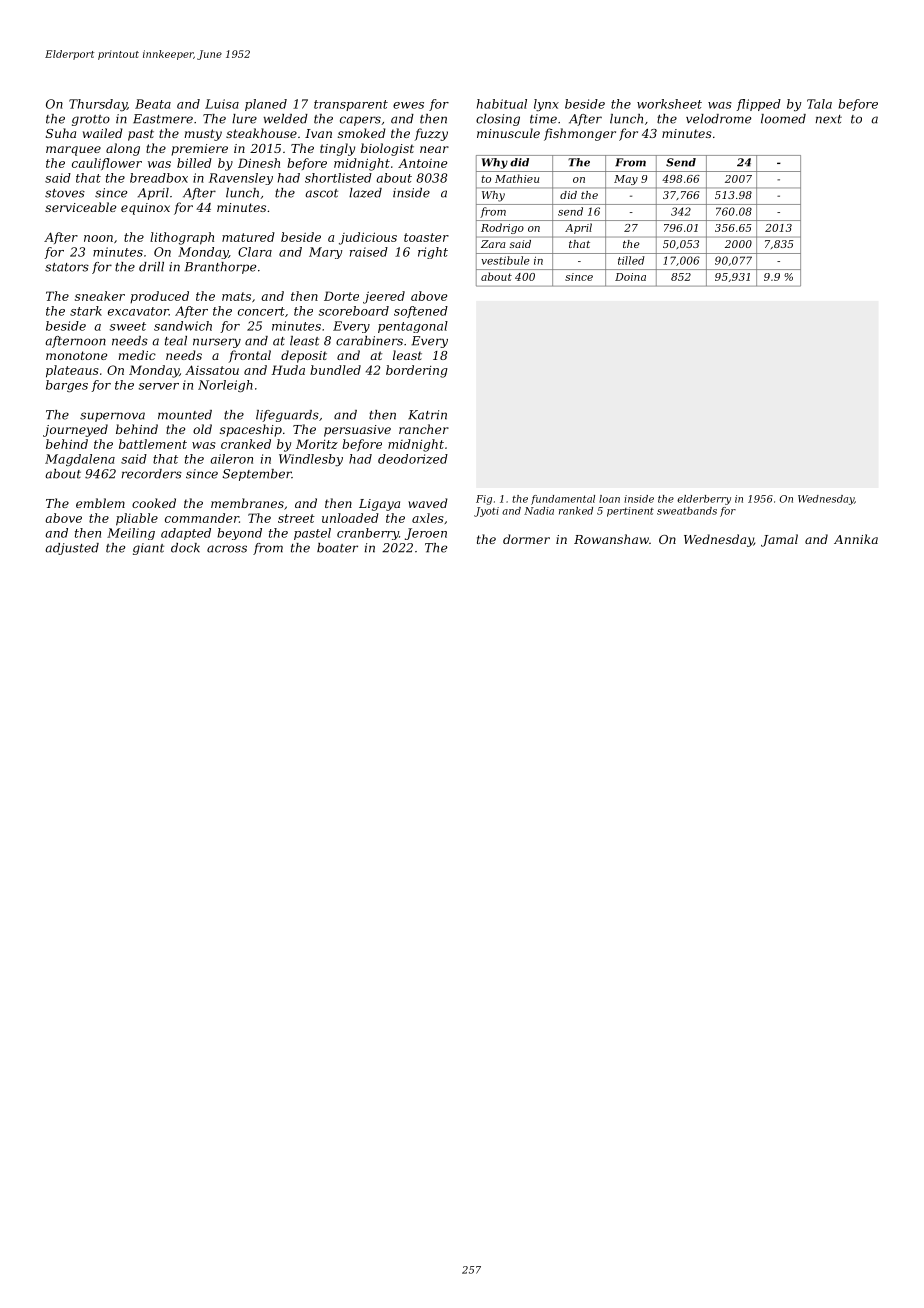 The width and height of the document is (924, 1308). I want to click on Jeroen, so click(426, 534).
